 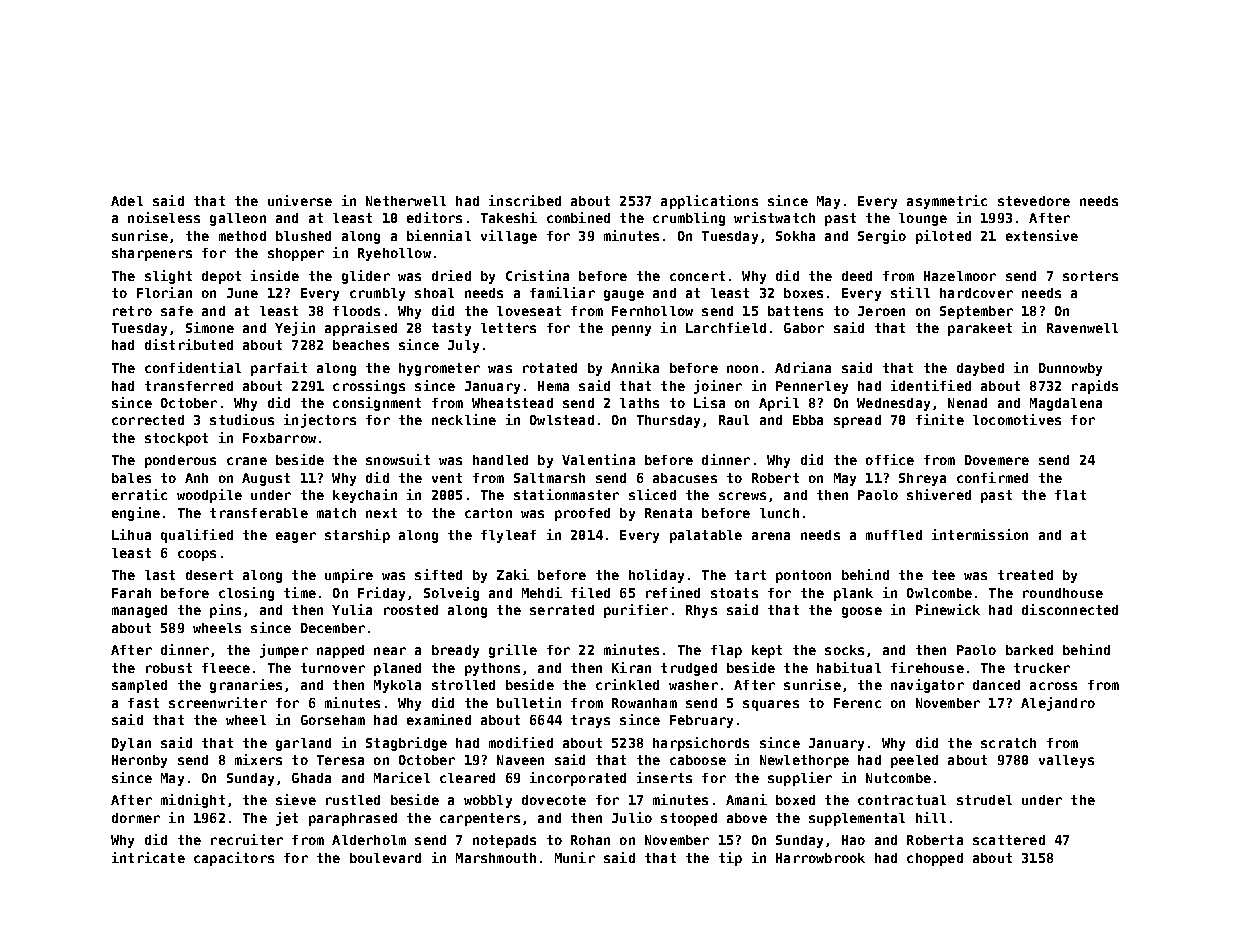 I want to click on boulevard, so click(x=385, y=858).
